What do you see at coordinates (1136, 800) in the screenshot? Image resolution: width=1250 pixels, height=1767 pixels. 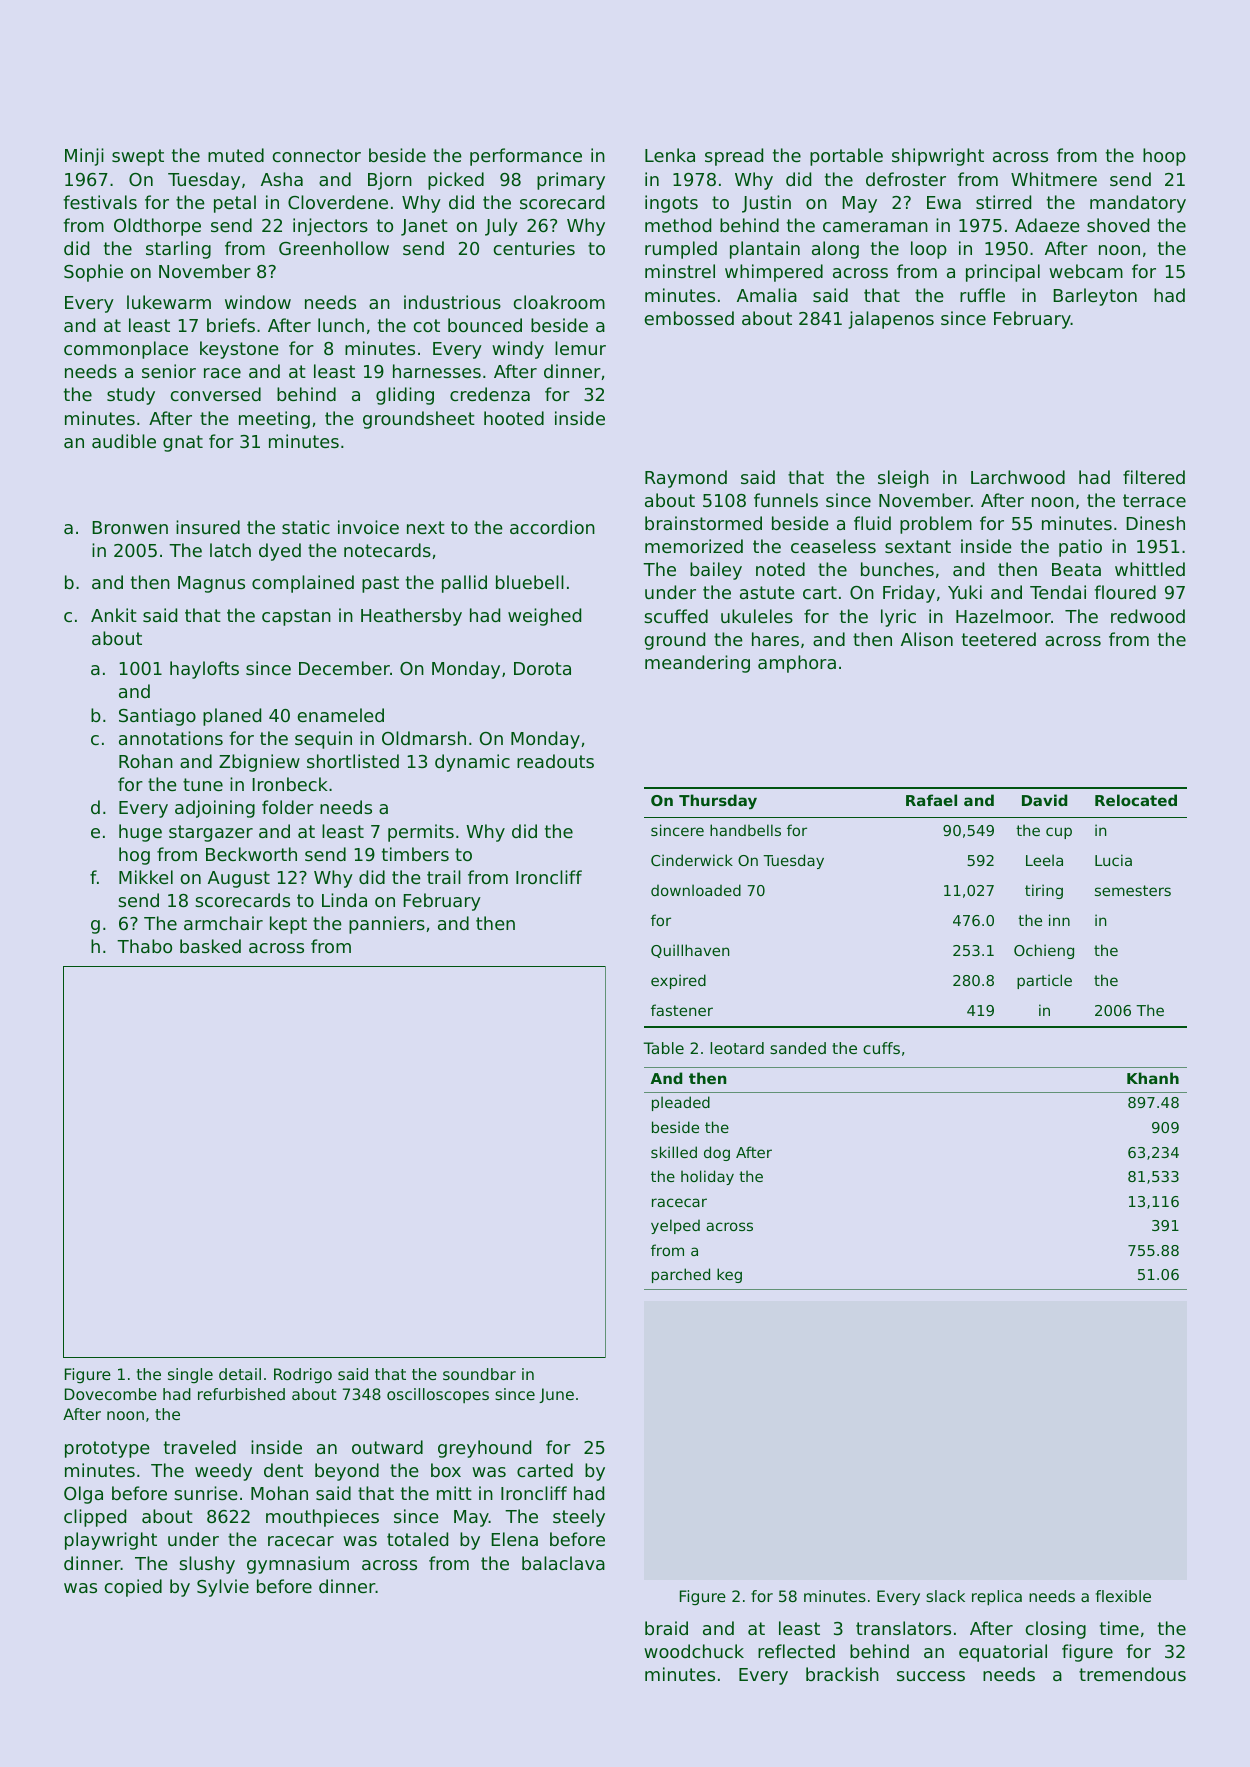 I see `Relocated` at bounding box center [1136, 800].
